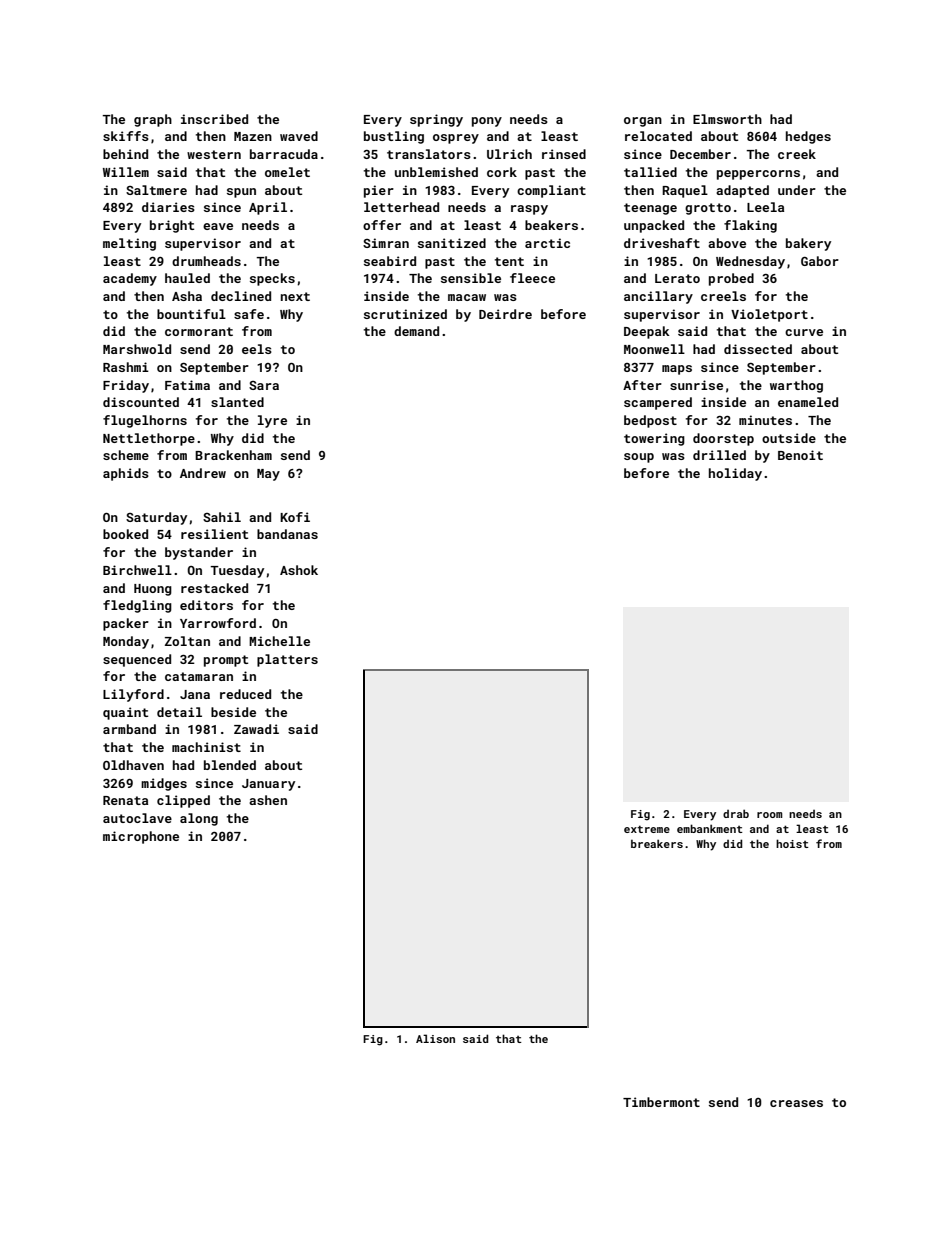 Image resolution: width=952 pixels, height=1233 pixels. I want to click on pony, so click(487, 122).
